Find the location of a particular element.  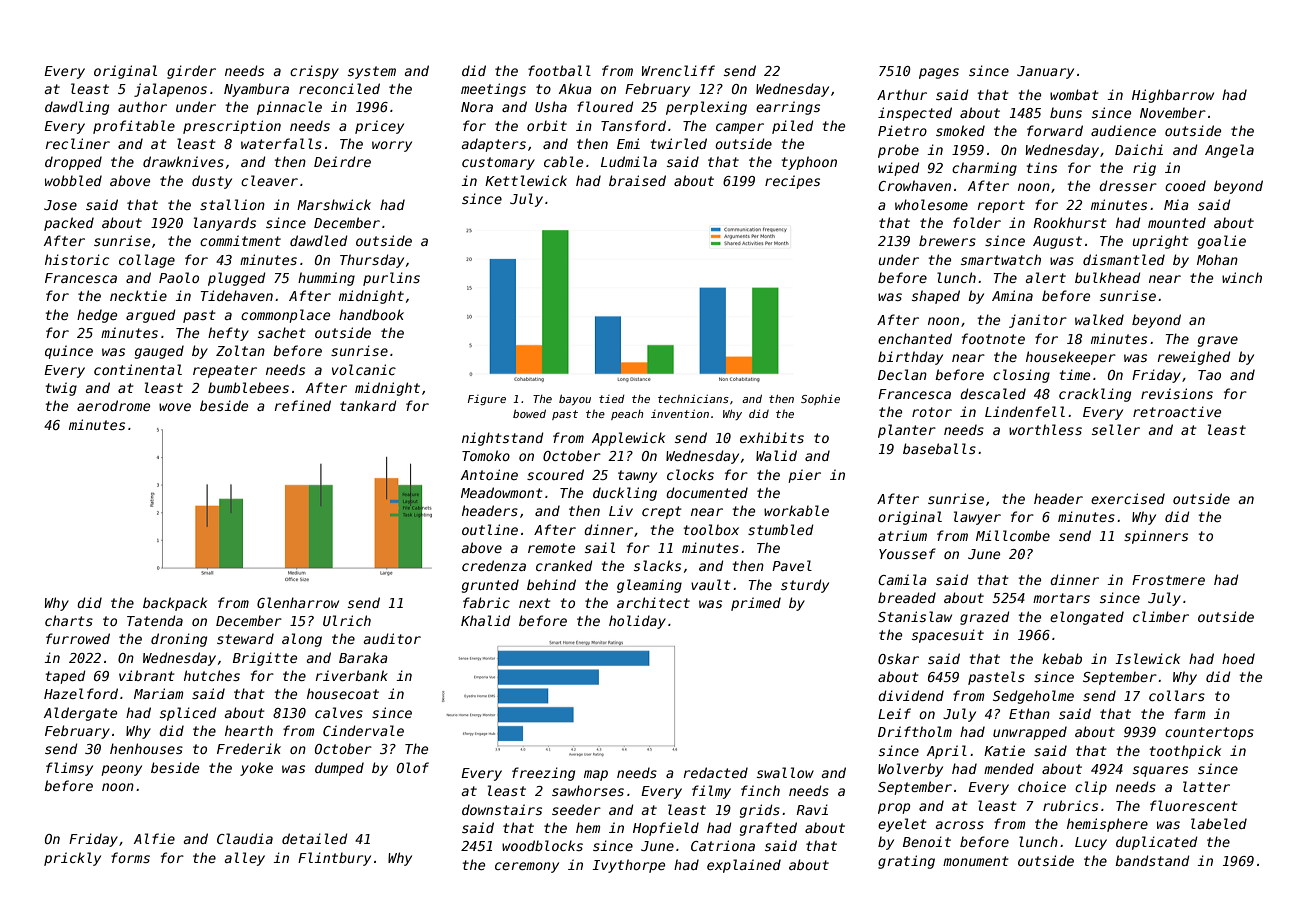

choice is located at coordinates (1042, 786).
